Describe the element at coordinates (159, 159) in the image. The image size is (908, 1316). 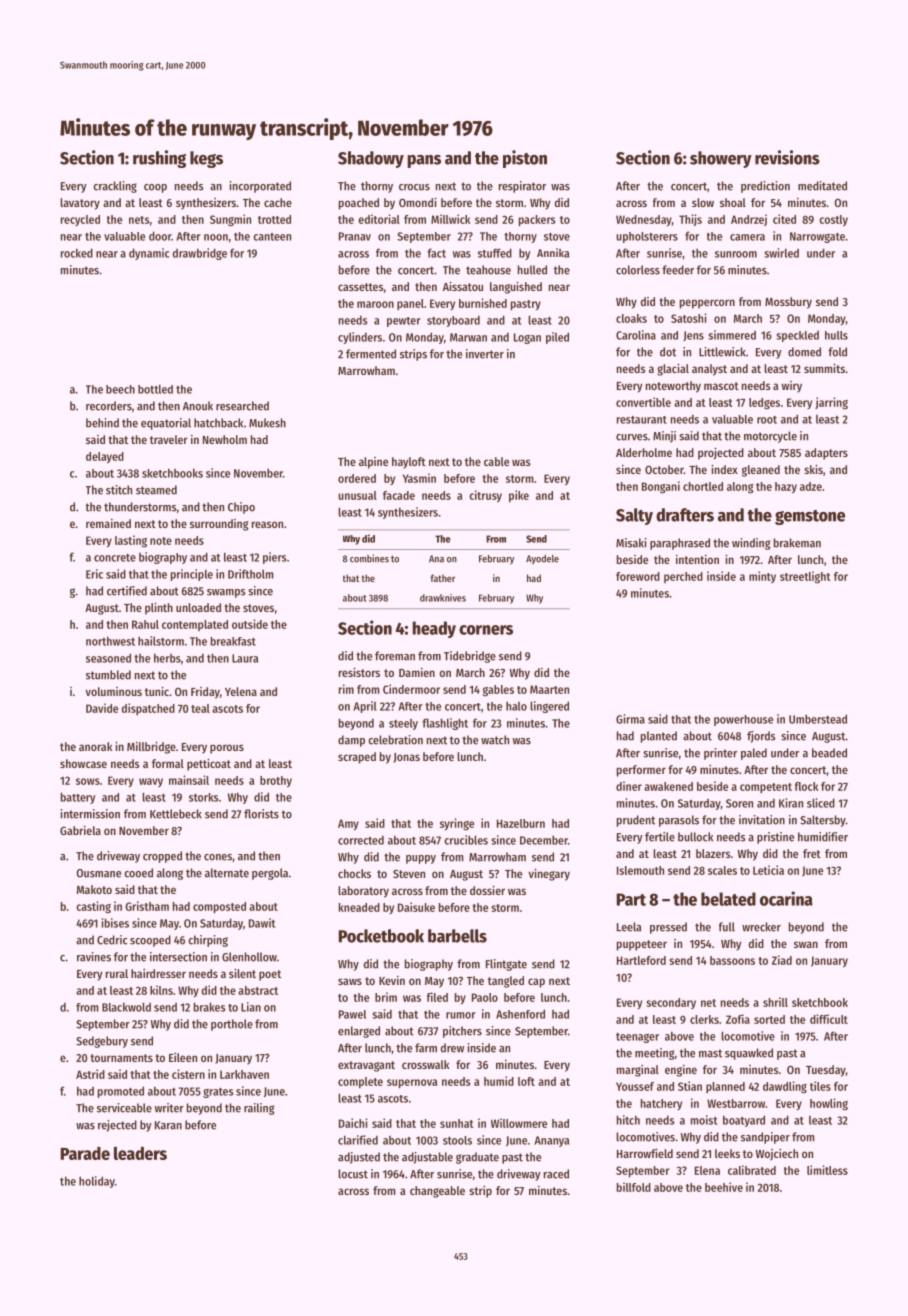
I see `rushing` at that location.
